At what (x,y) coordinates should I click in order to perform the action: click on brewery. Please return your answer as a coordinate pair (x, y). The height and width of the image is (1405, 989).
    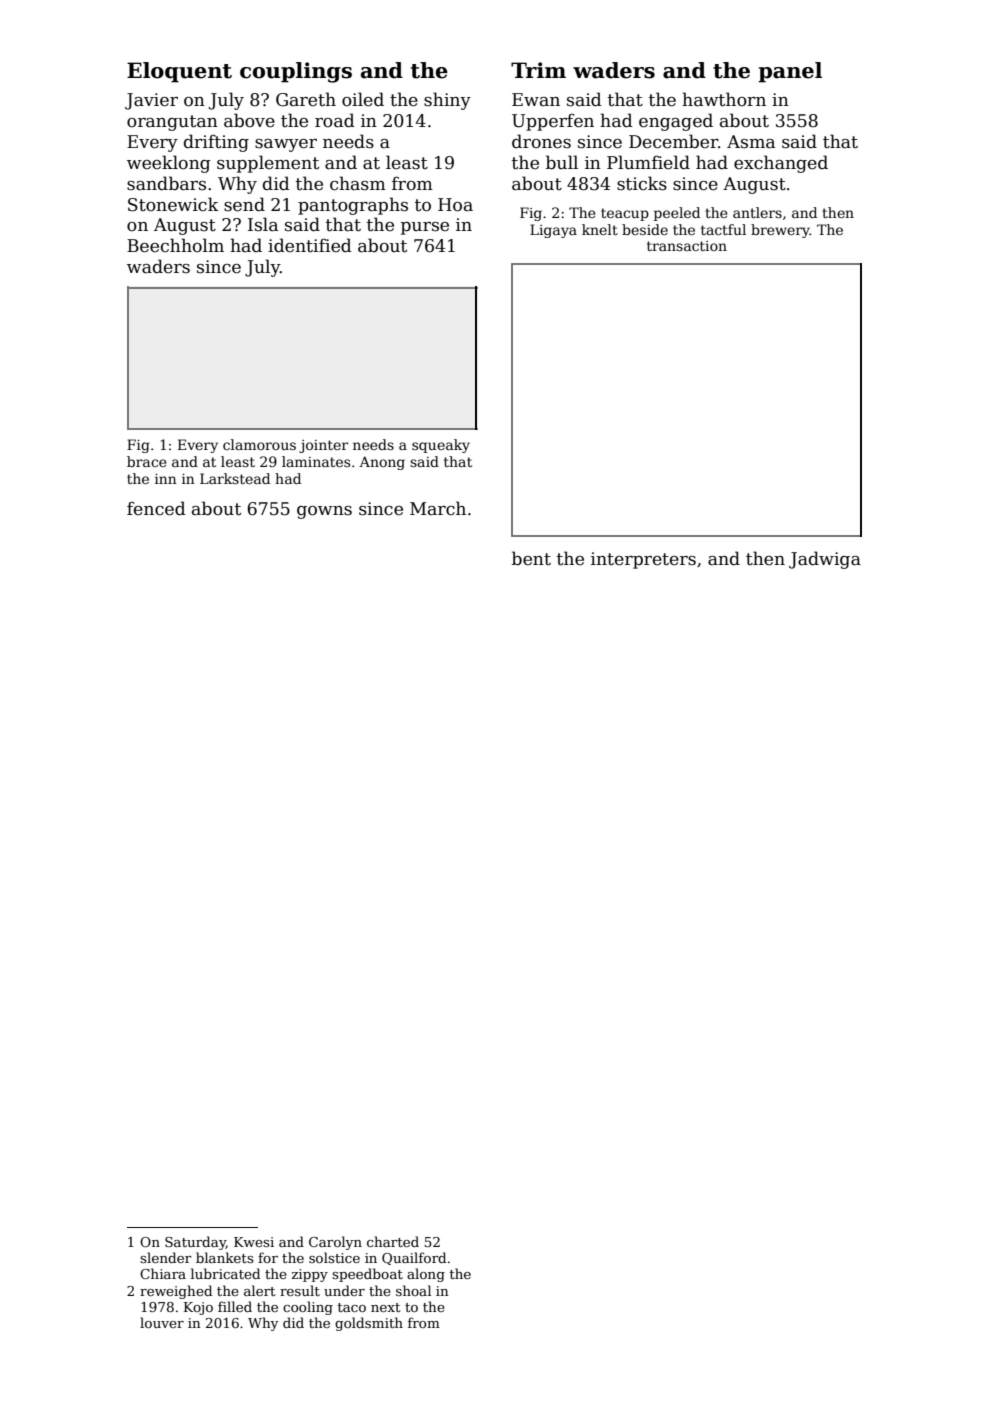
    Looking at the image, I should click on (780, 231).
